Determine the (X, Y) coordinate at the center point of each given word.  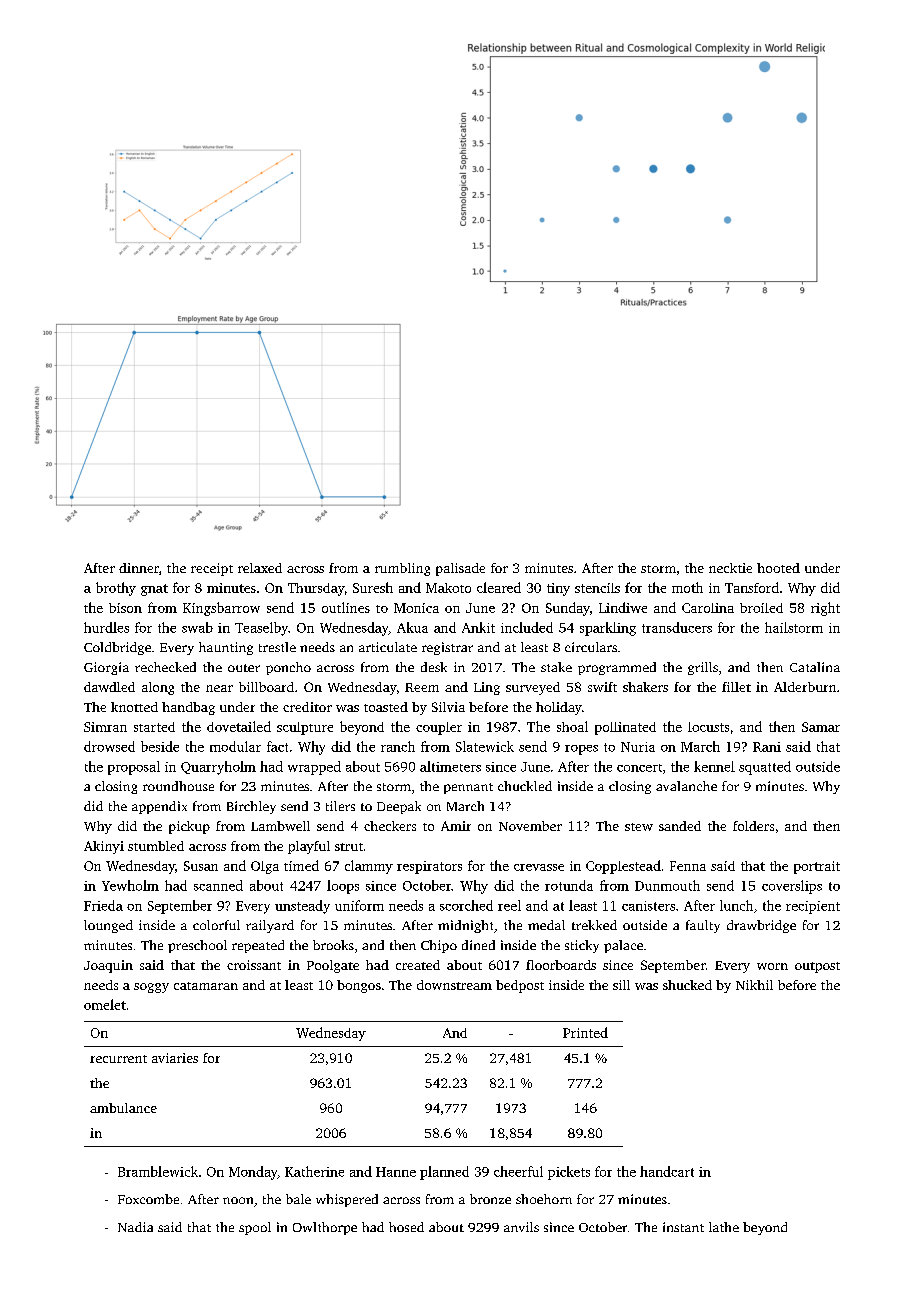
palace (623, 946)
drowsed (109, 746)
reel (509, 905)
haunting (226, 648)
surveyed (533, 688)
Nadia (135, 1227)
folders (753, 826)
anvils (521, 1227)
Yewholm (130, 885)
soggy (151, 988)
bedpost (520, 986)
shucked (687, 985)
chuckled (525, 786)
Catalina (815, 667)
